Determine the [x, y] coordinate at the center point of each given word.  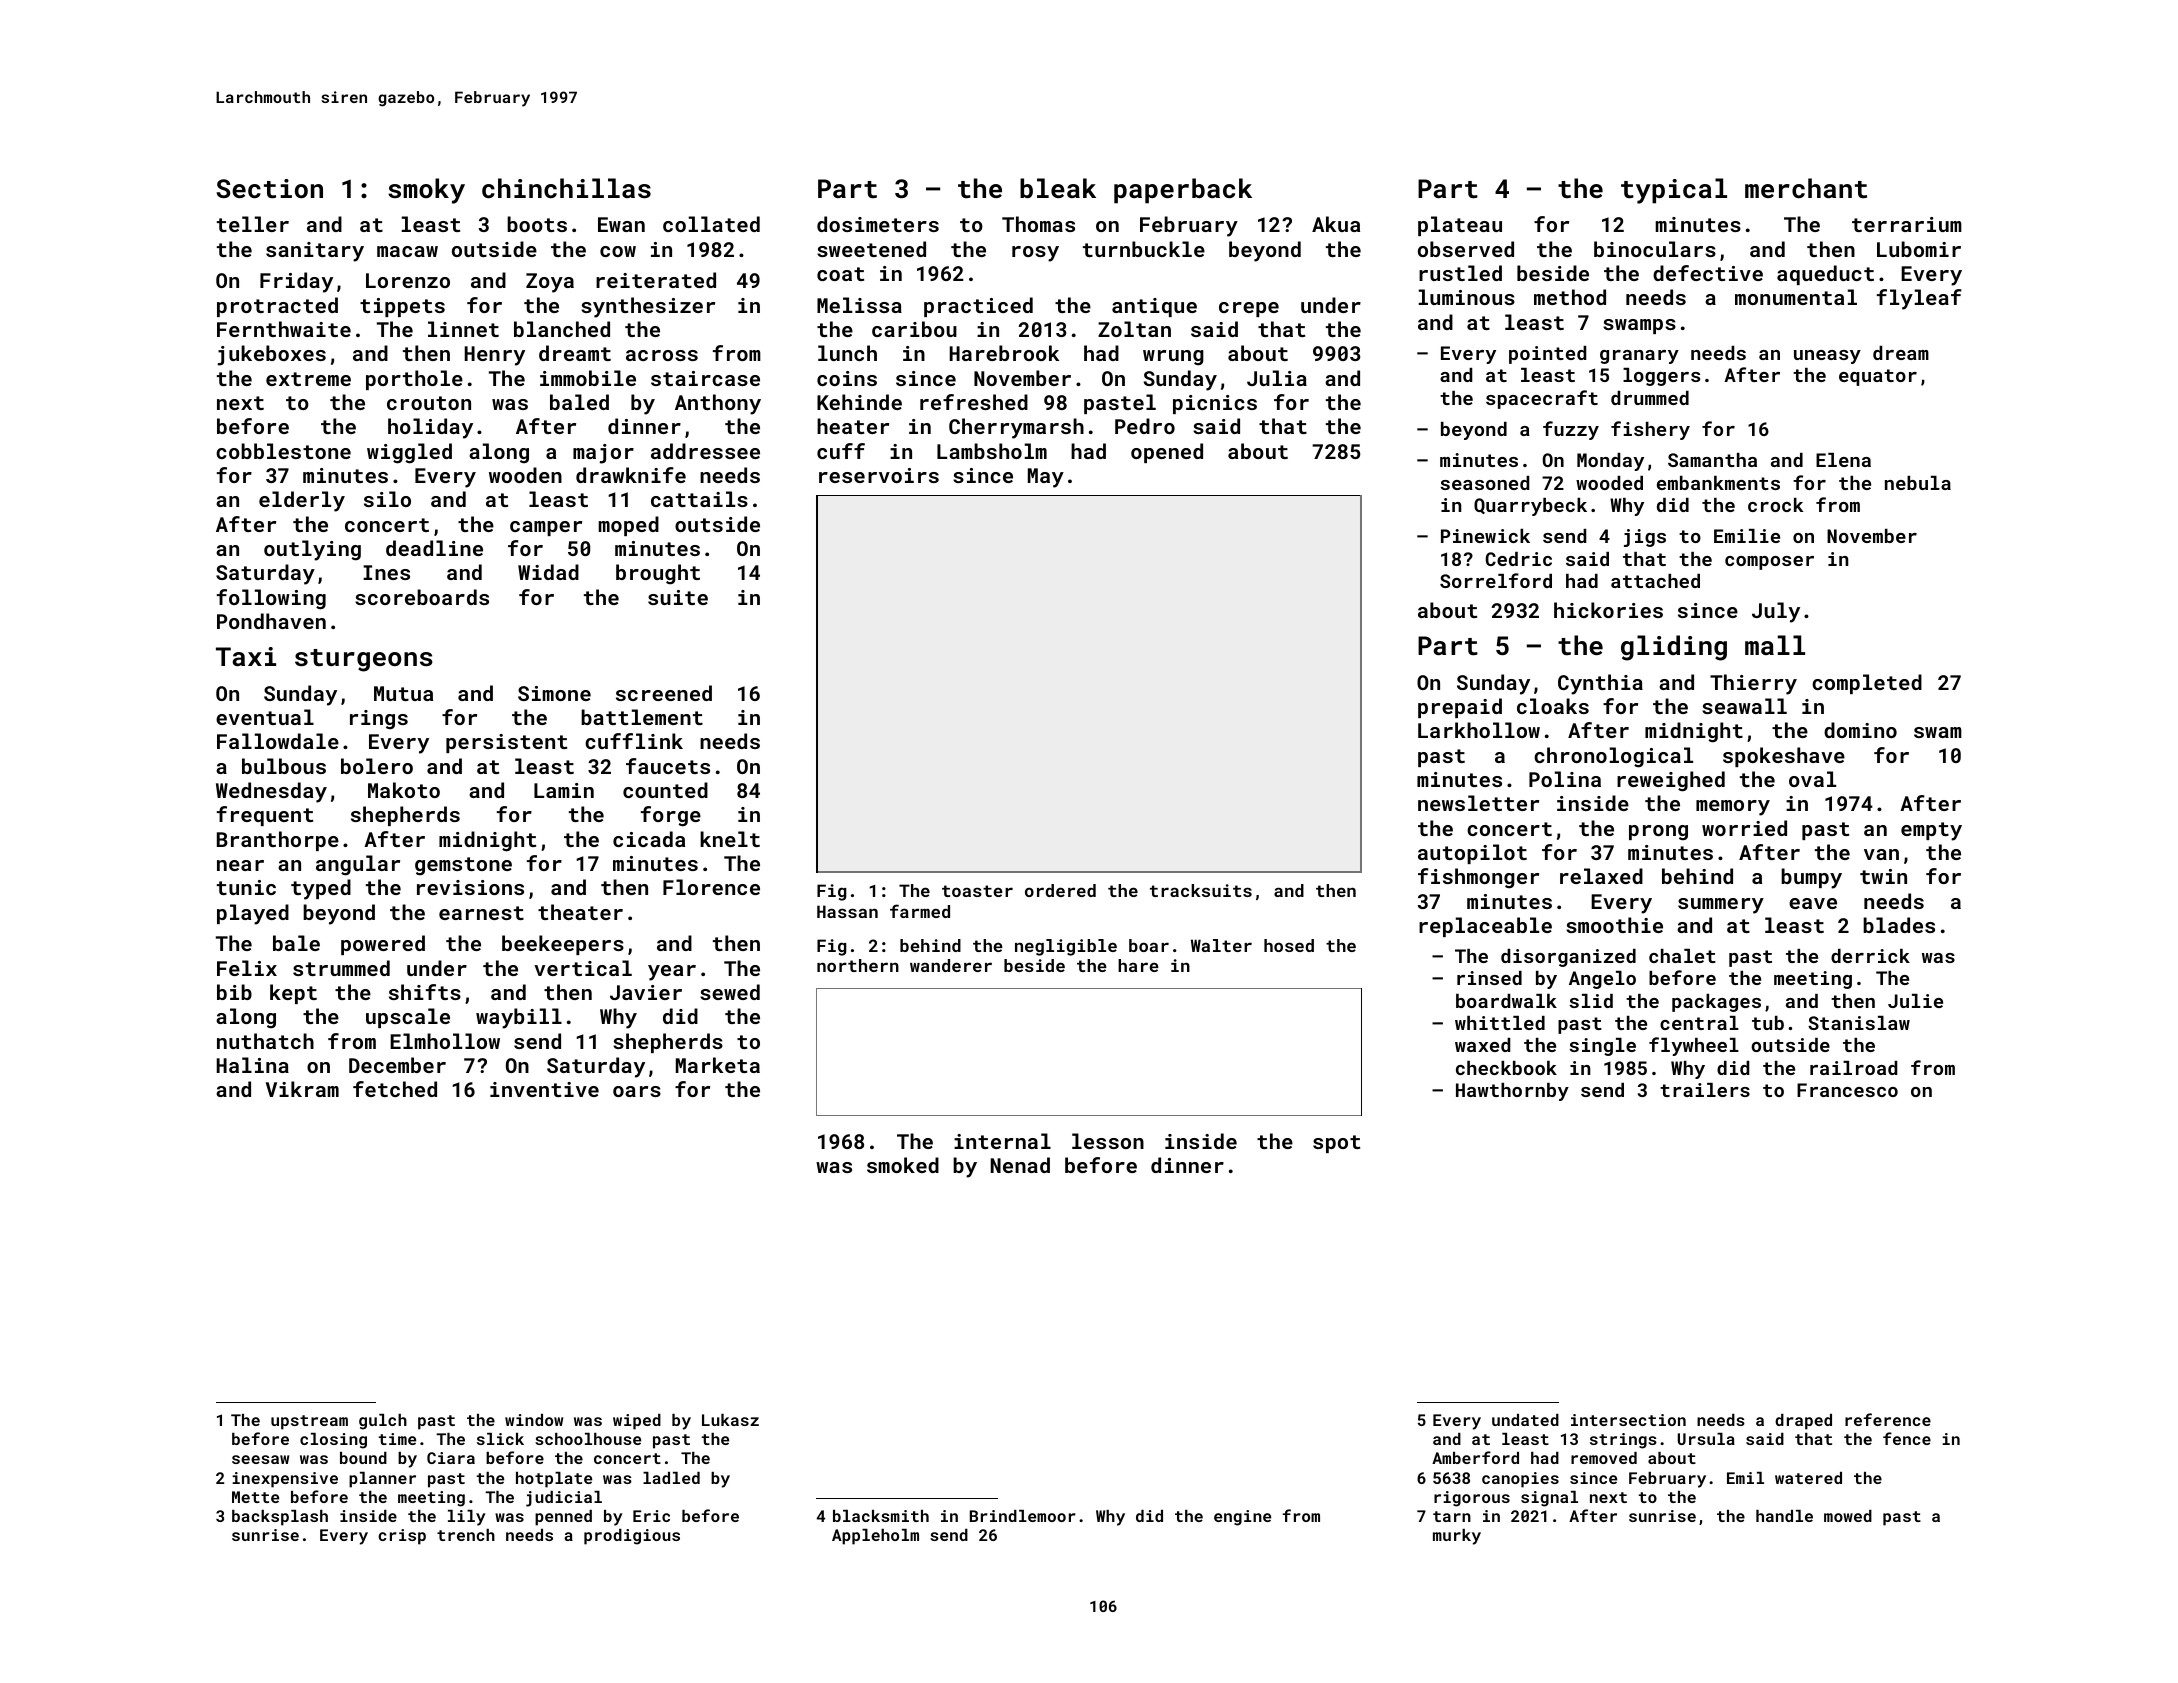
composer [1769, 563]
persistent [506, 743]
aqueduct [1825, 275]
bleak [1058, 188]
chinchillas [566, 188]
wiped [637, 1422]
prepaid [1460, 708]
